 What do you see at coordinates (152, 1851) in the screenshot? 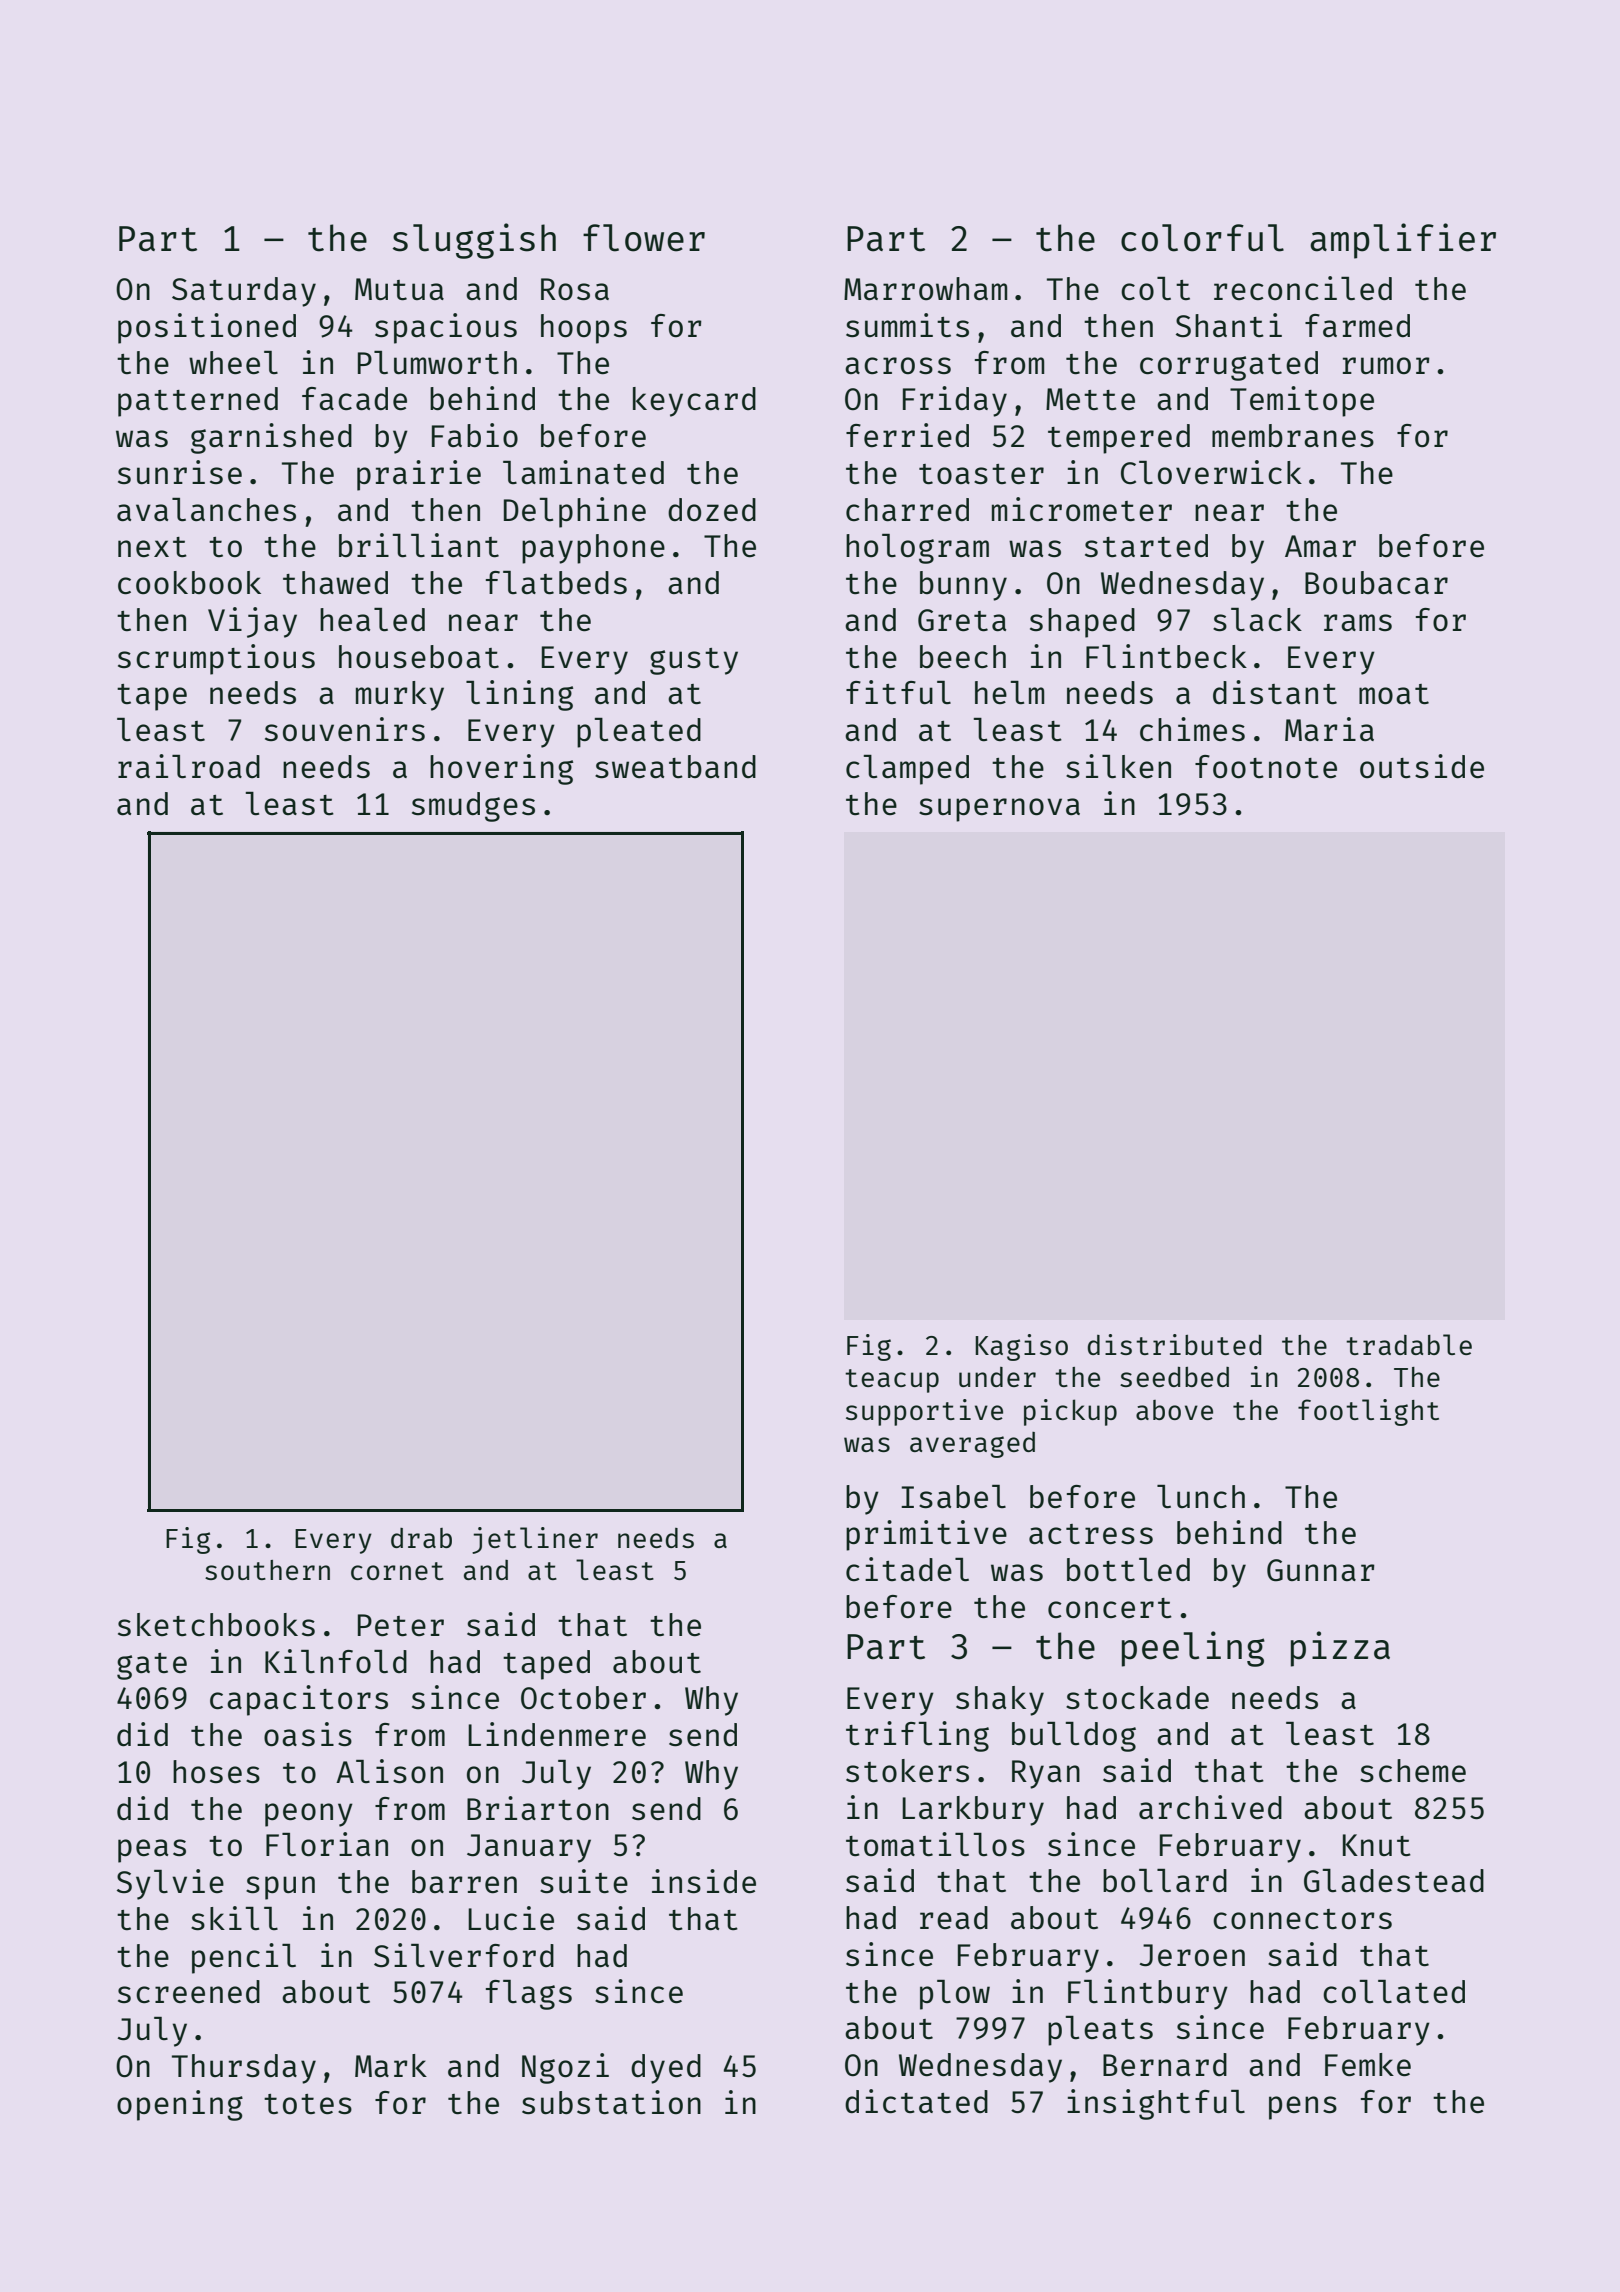
I see `peas` at bounding box center [152, 1851].
